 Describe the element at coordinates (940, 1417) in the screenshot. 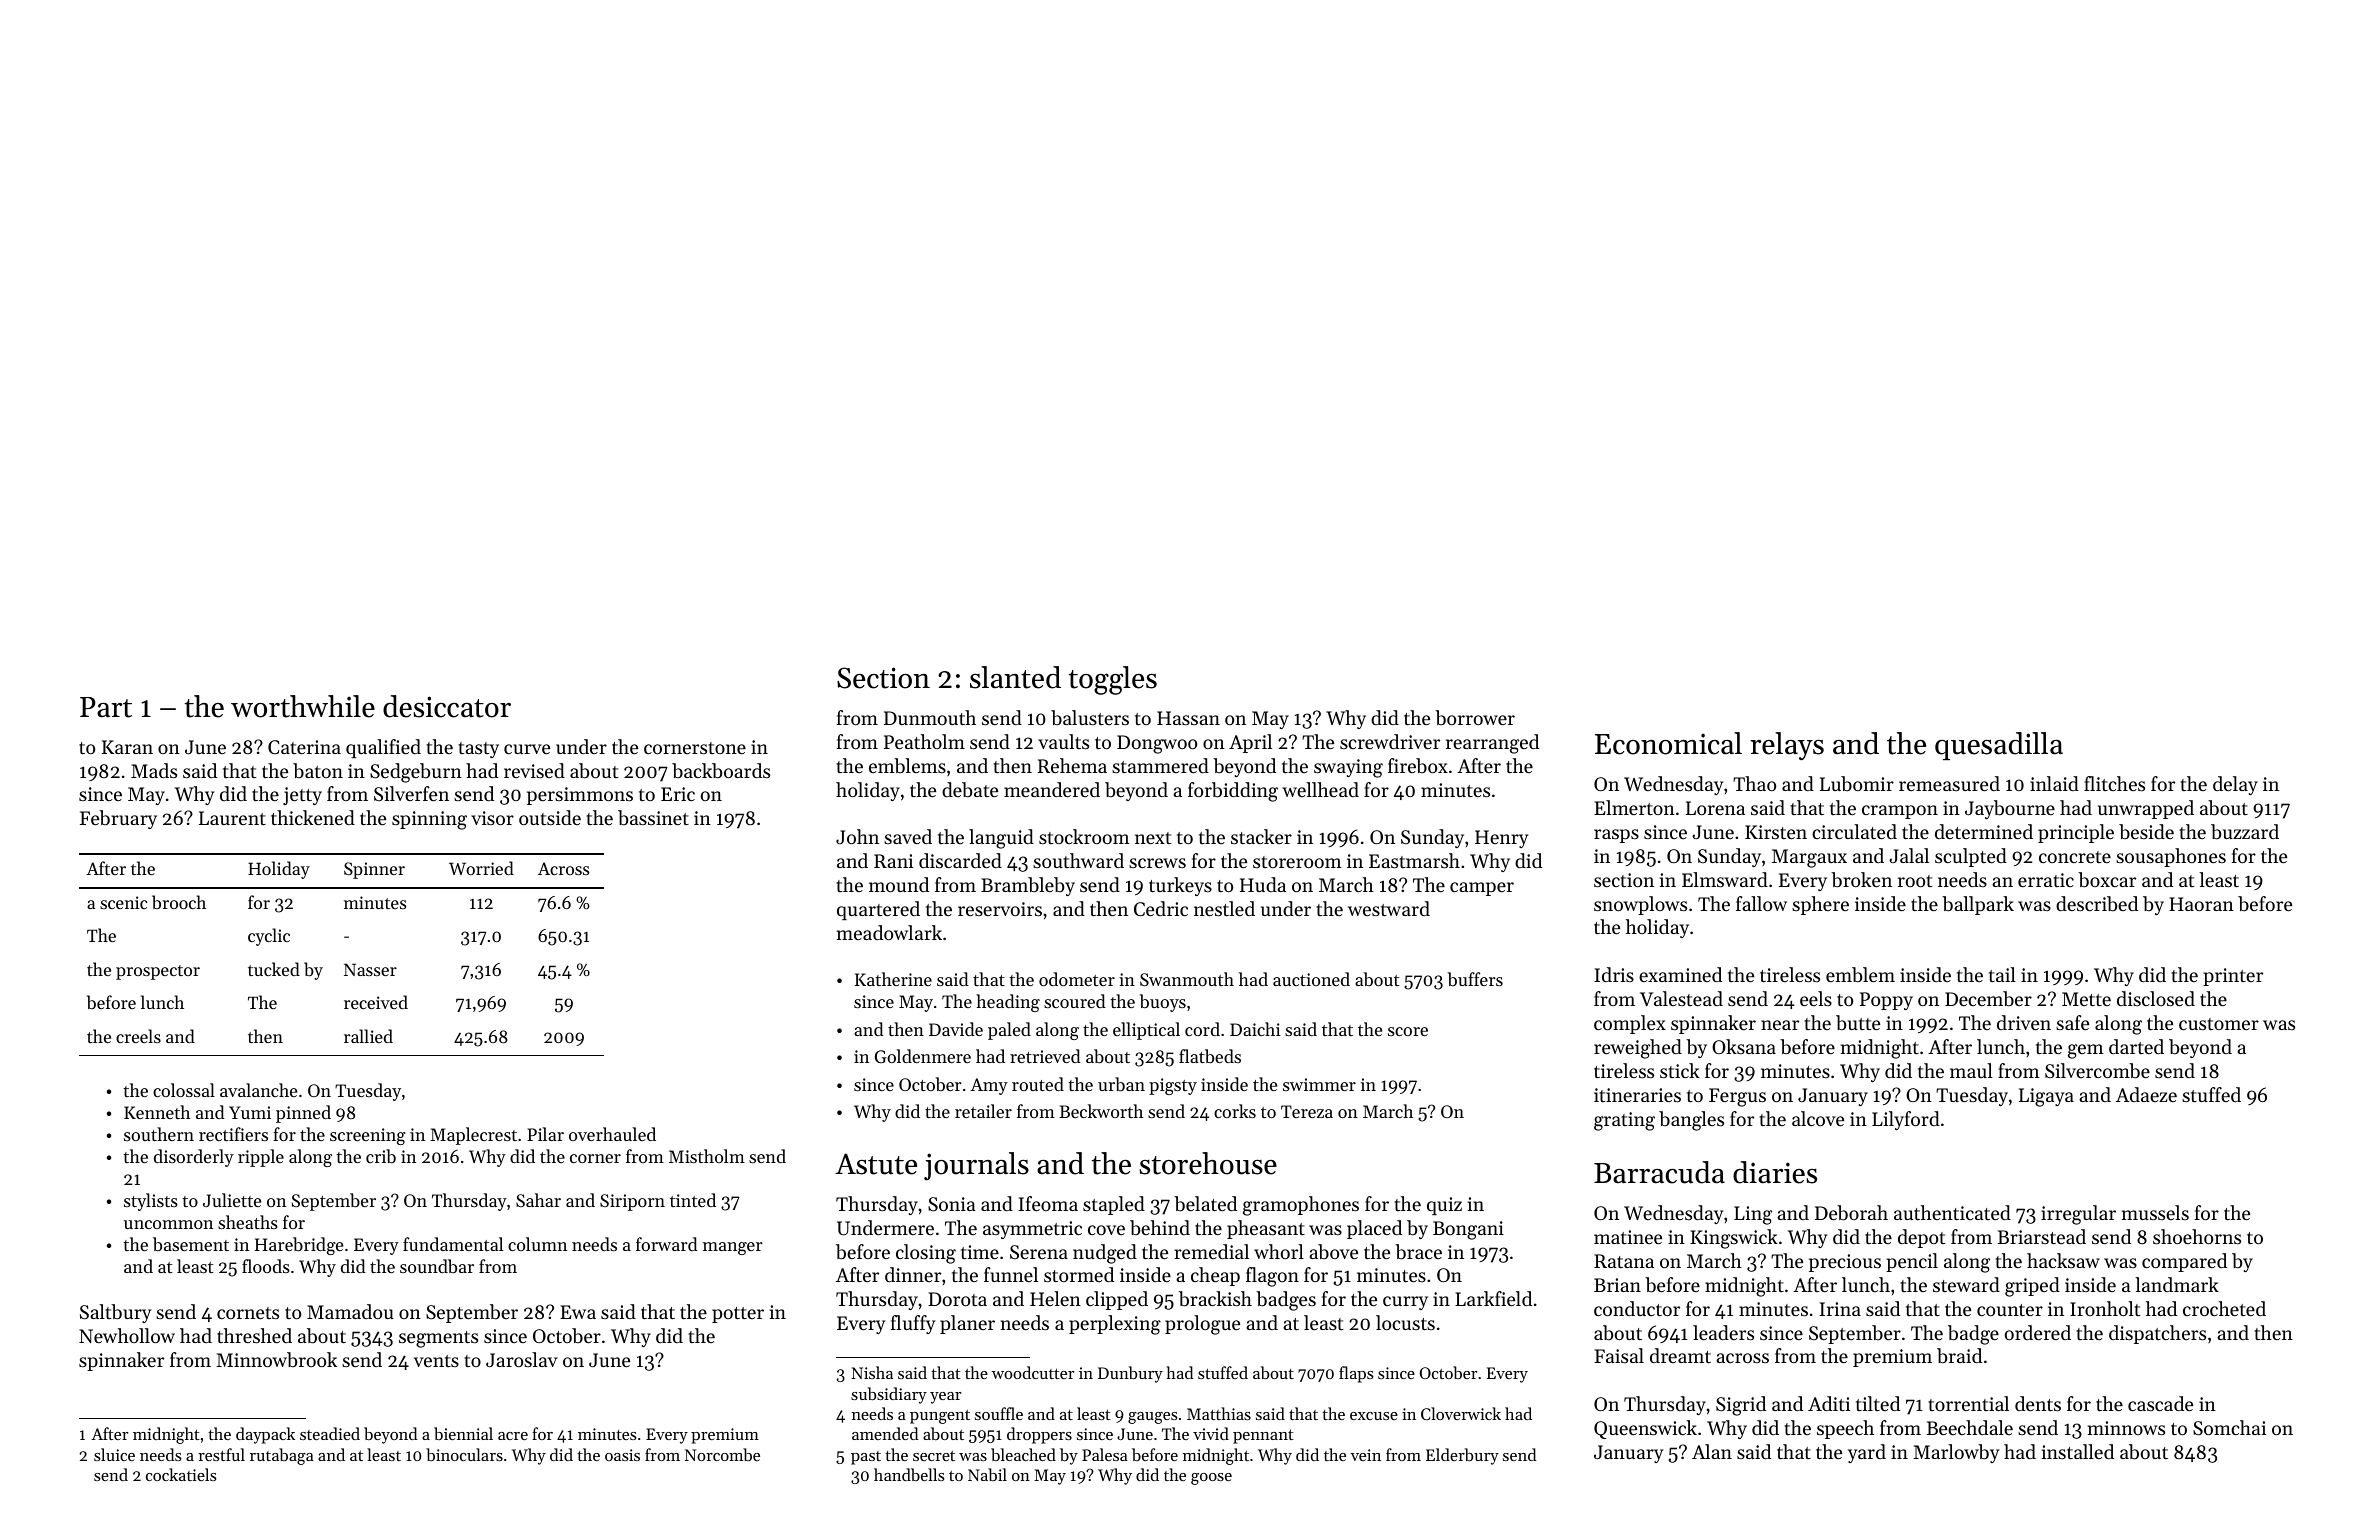

I see `pungent` at that location.
